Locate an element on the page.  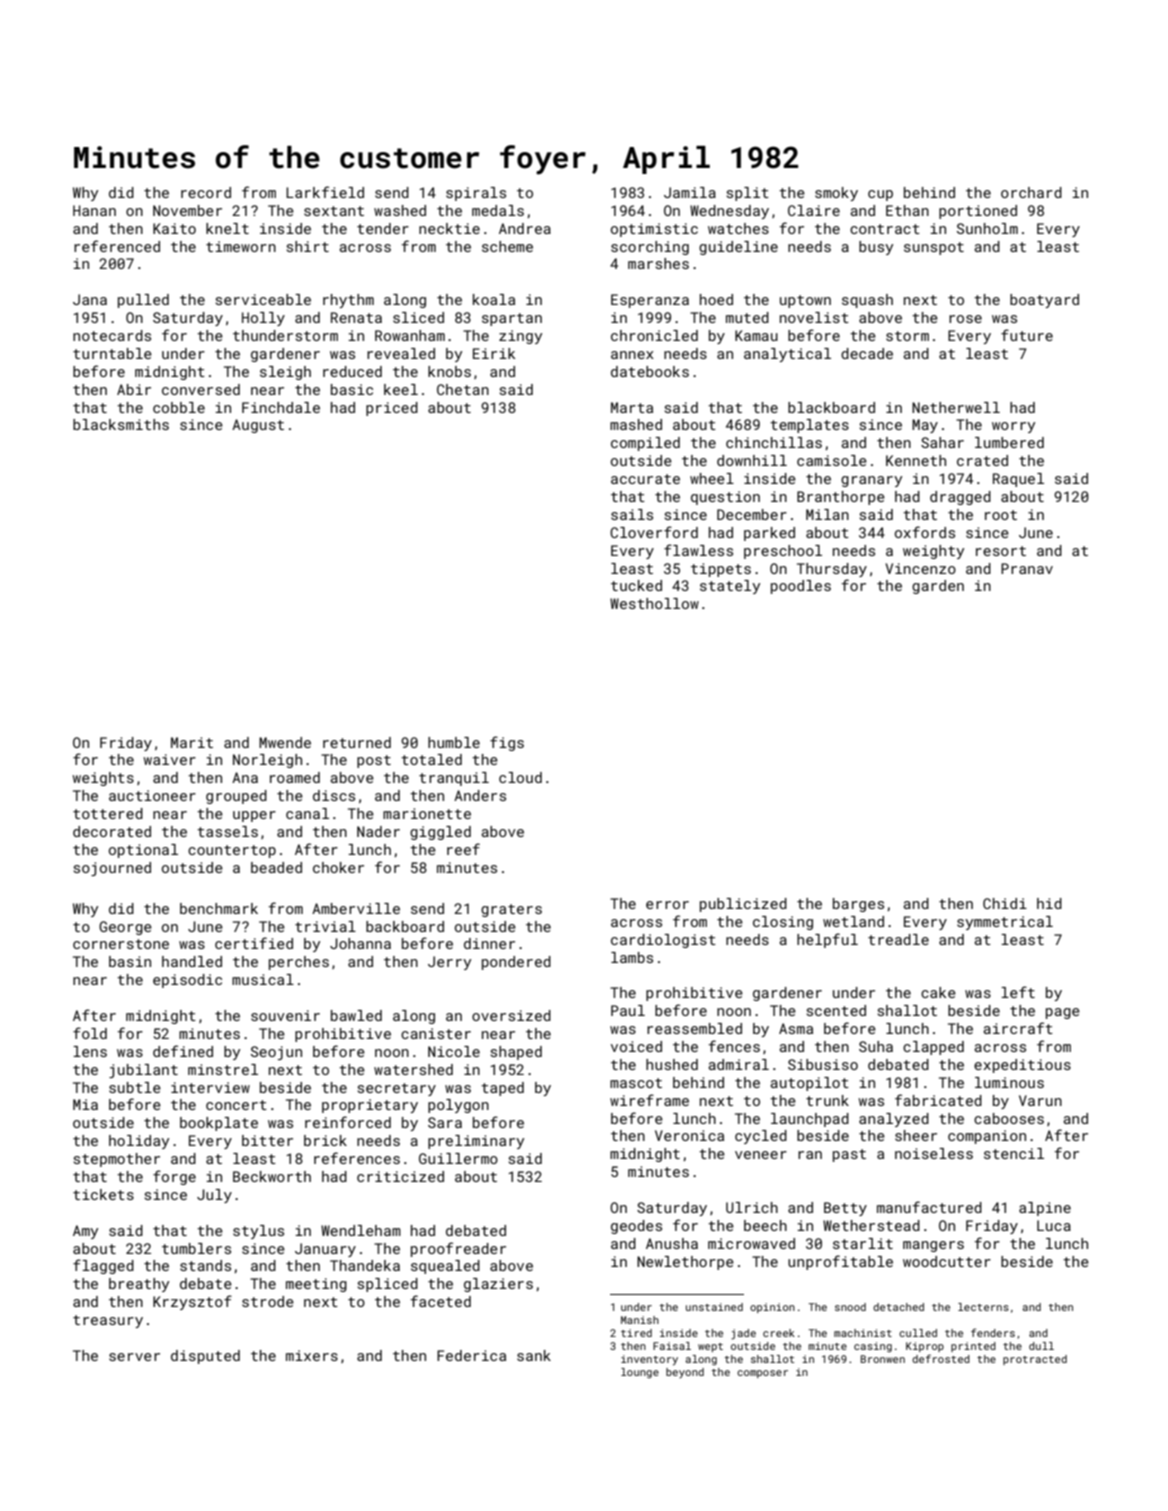
Westhollow is located at coordinates (654, 603).
